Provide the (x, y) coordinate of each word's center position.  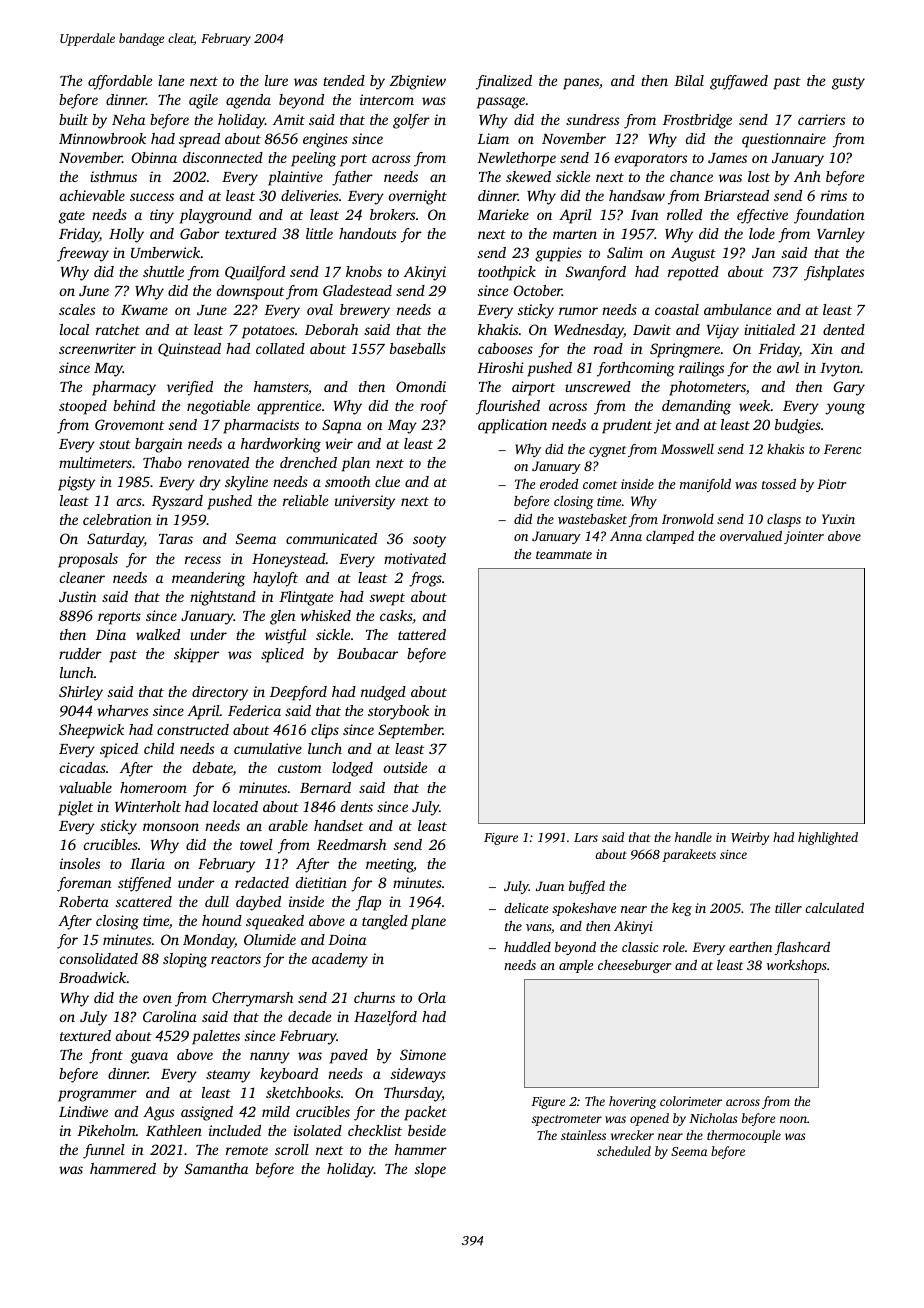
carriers (821, 119)
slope (430, 1170)
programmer (97, 1096)
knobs (364, 271)
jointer (804, 537)
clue (387, 481)
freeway (83, 254)
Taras (176, 539)
